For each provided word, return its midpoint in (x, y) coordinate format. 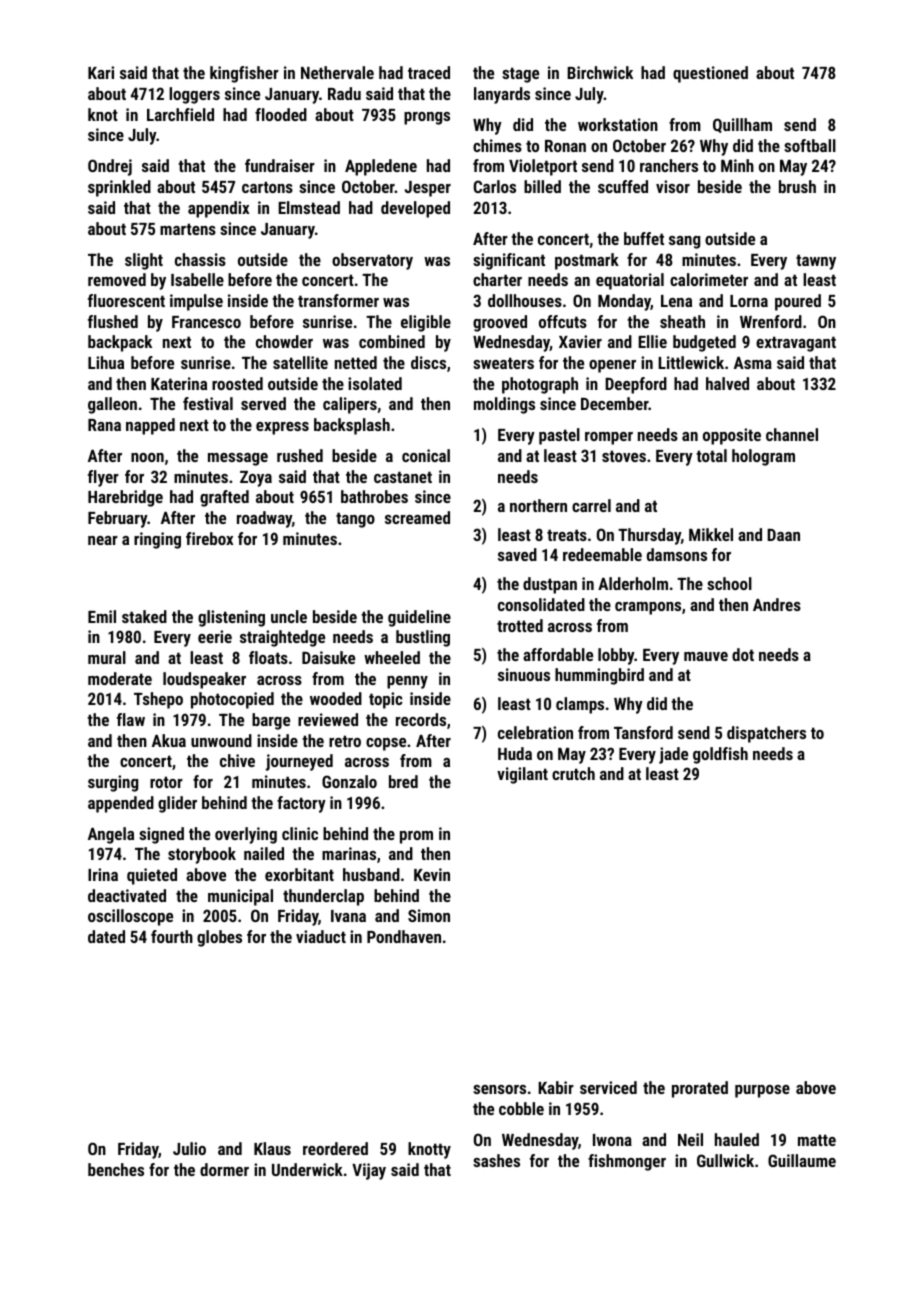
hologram (763, 457)
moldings (504, 405)
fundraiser (280, 165)
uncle (289, 616)
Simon (429, 915)
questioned (710, 74)
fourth (172, 936)
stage (520, 75)
